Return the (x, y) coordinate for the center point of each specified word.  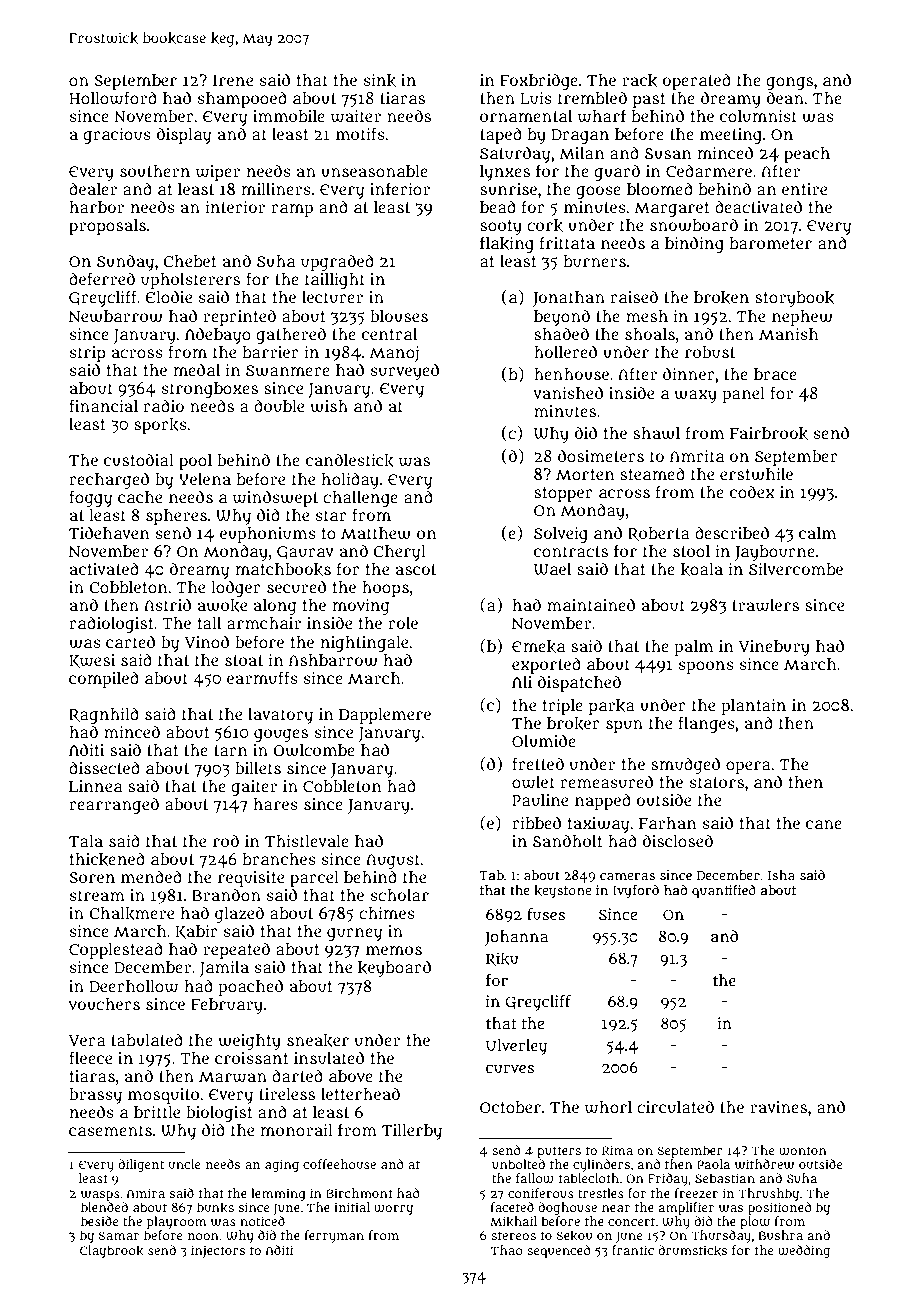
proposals (107, 227)
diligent (141, 1165)
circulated (675, 1106)
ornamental (526, 116)
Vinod (207, 641)
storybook (794, 299)
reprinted (239, 317)
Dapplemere (385, 716)
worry (393, 1210)
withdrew (764, 1164)
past (649, 100)
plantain (753, 707)
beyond (562, 317)
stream (97, 895)
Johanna (516, 938)
